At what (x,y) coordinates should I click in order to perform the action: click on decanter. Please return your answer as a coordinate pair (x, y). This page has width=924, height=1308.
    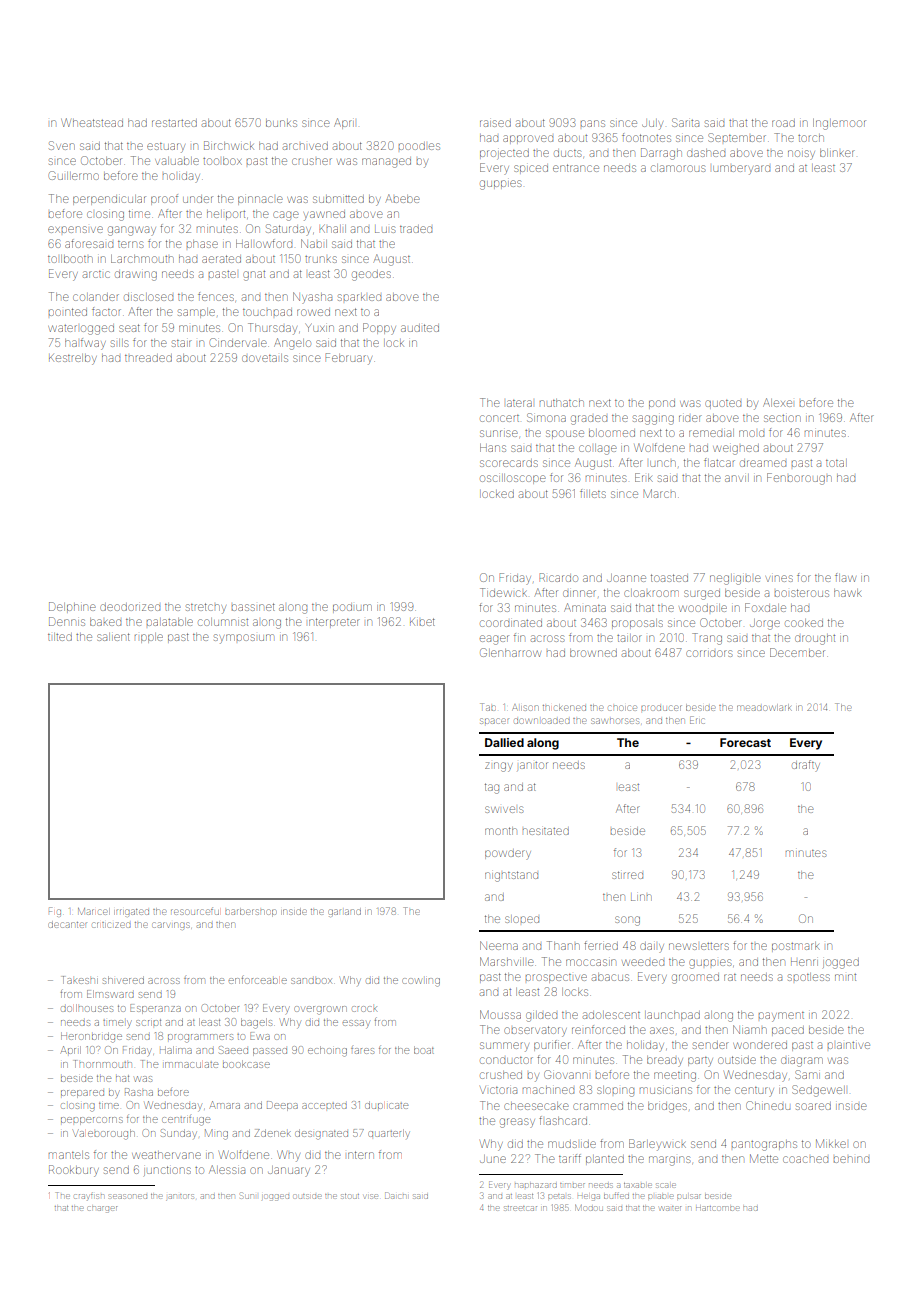
    Looking at the image, I should click on (68, 924).
